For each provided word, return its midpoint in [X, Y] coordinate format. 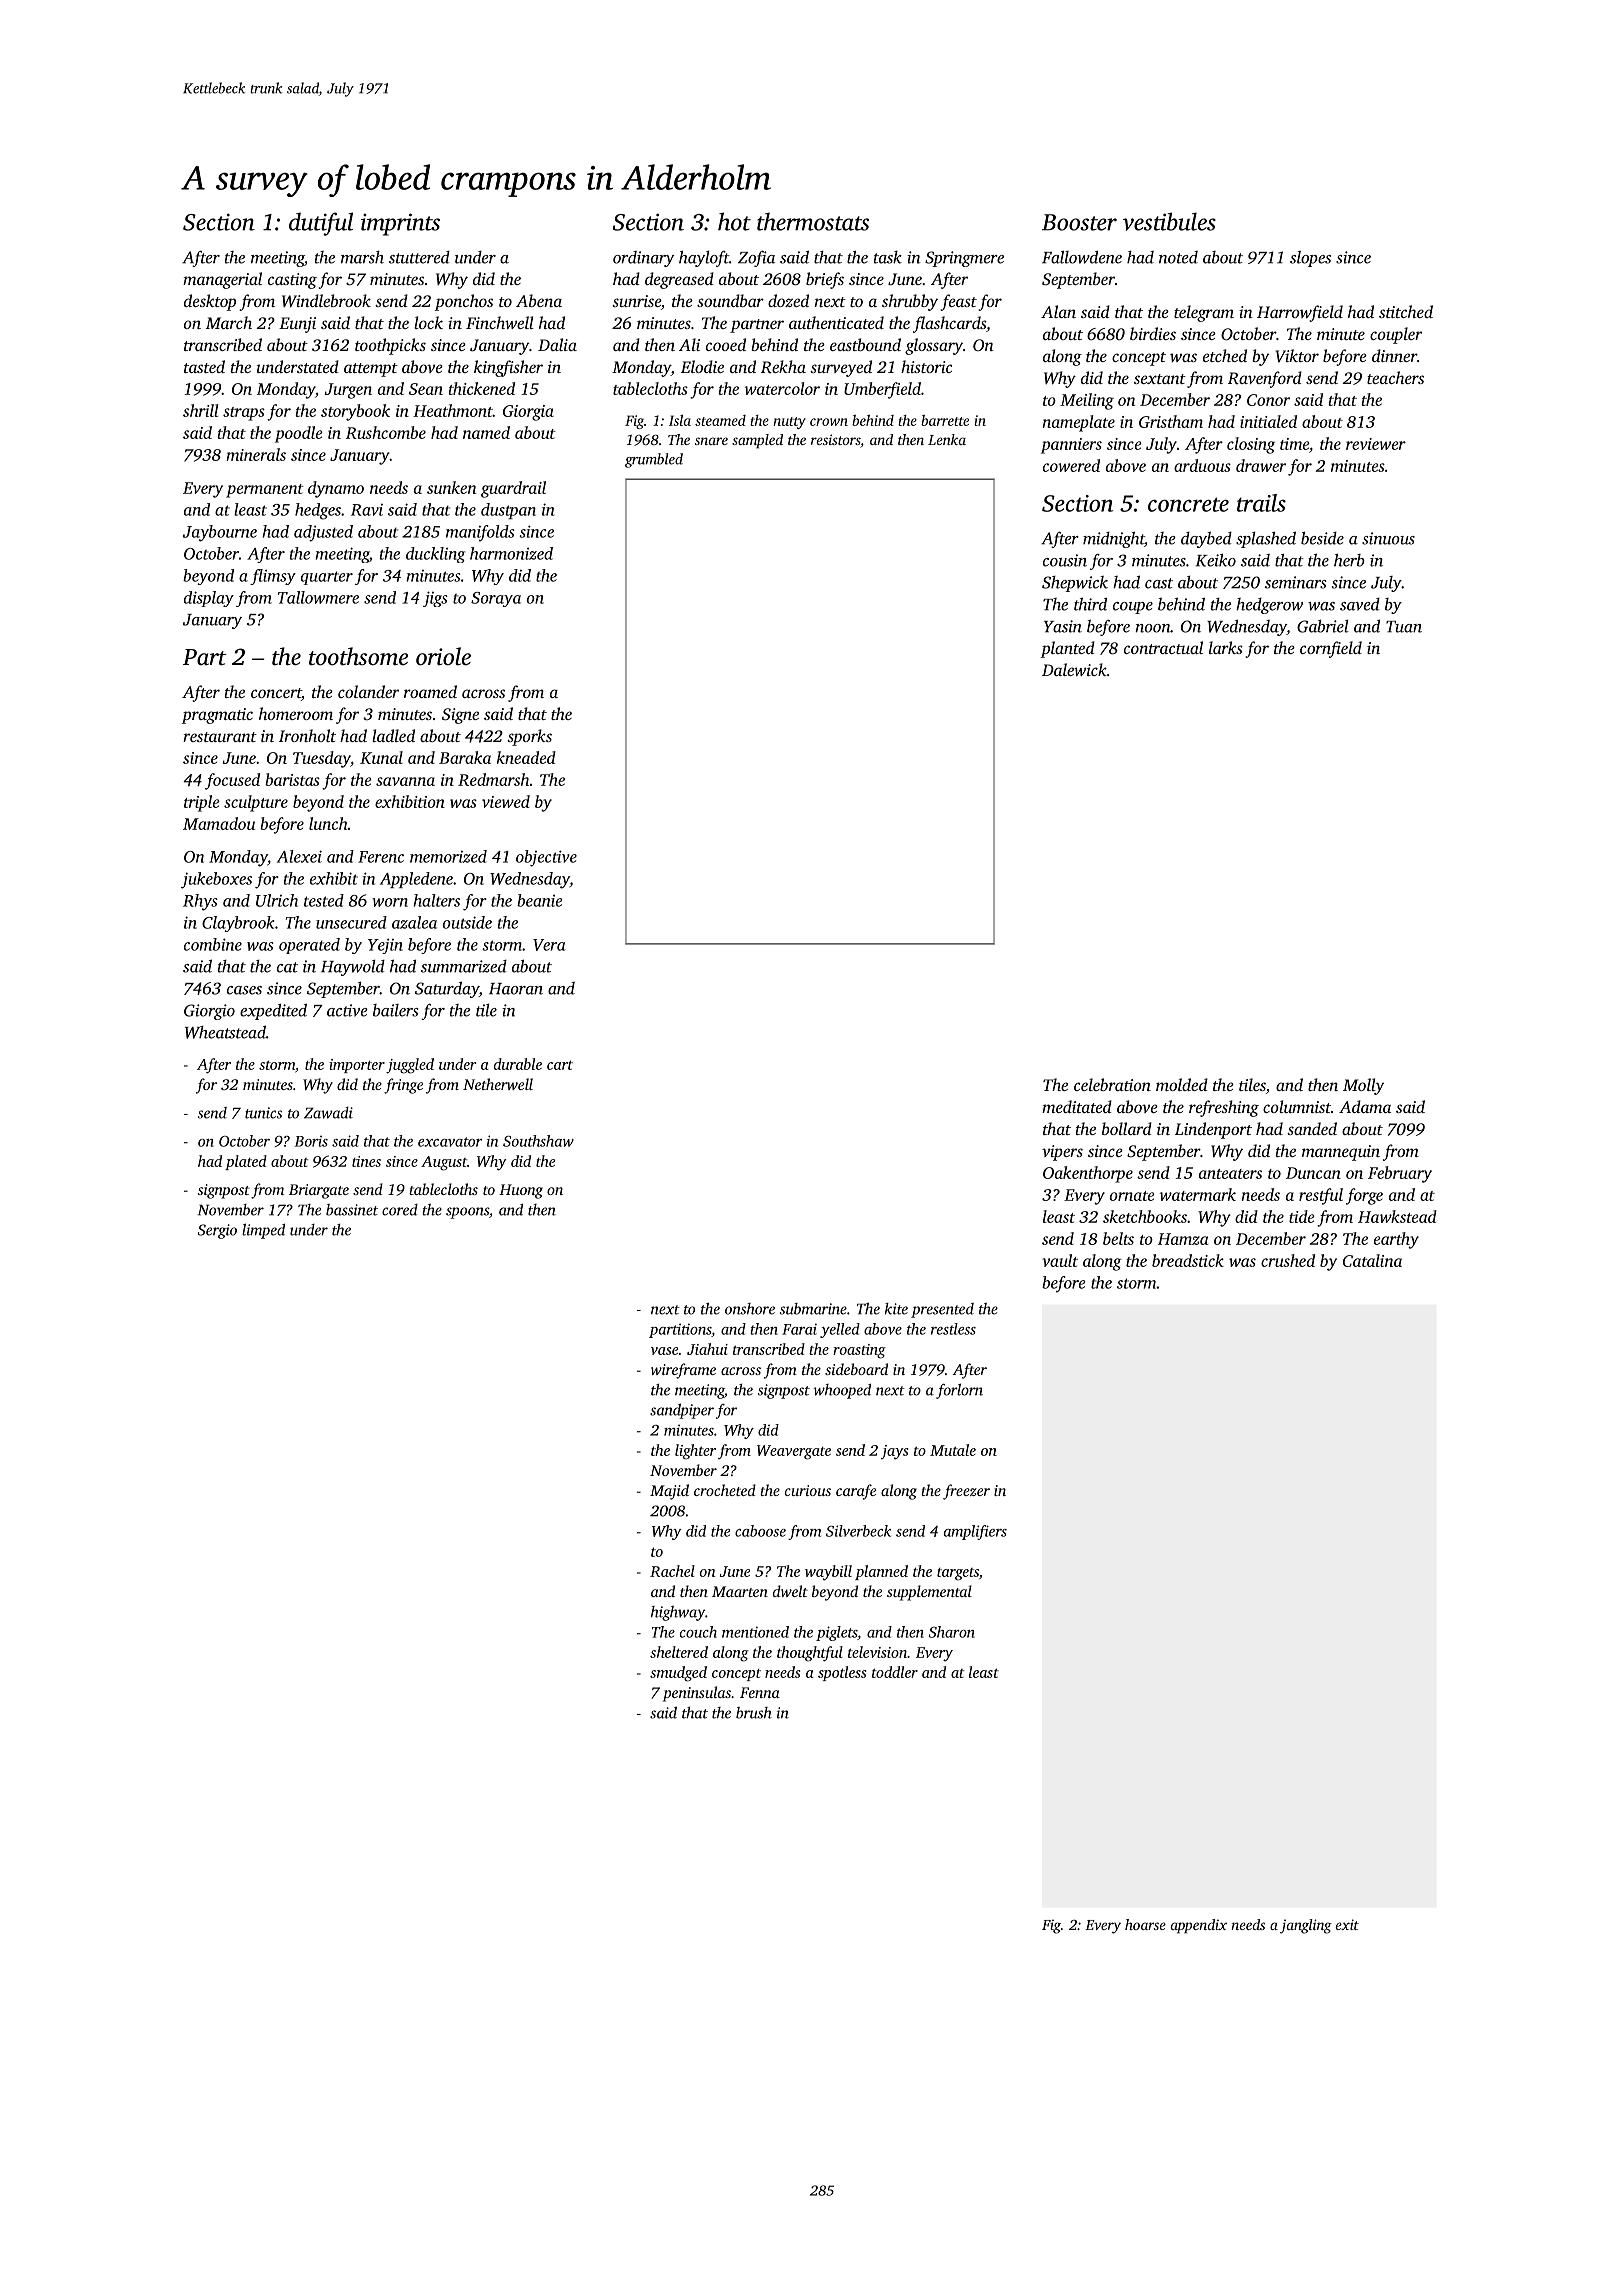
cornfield [1331, 649]
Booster [1079, 222]
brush [754, 1713]
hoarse [1145, 1924]
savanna [405, 781]
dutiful [321, 224]
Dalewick [1074, 669]
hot [734, 221]
